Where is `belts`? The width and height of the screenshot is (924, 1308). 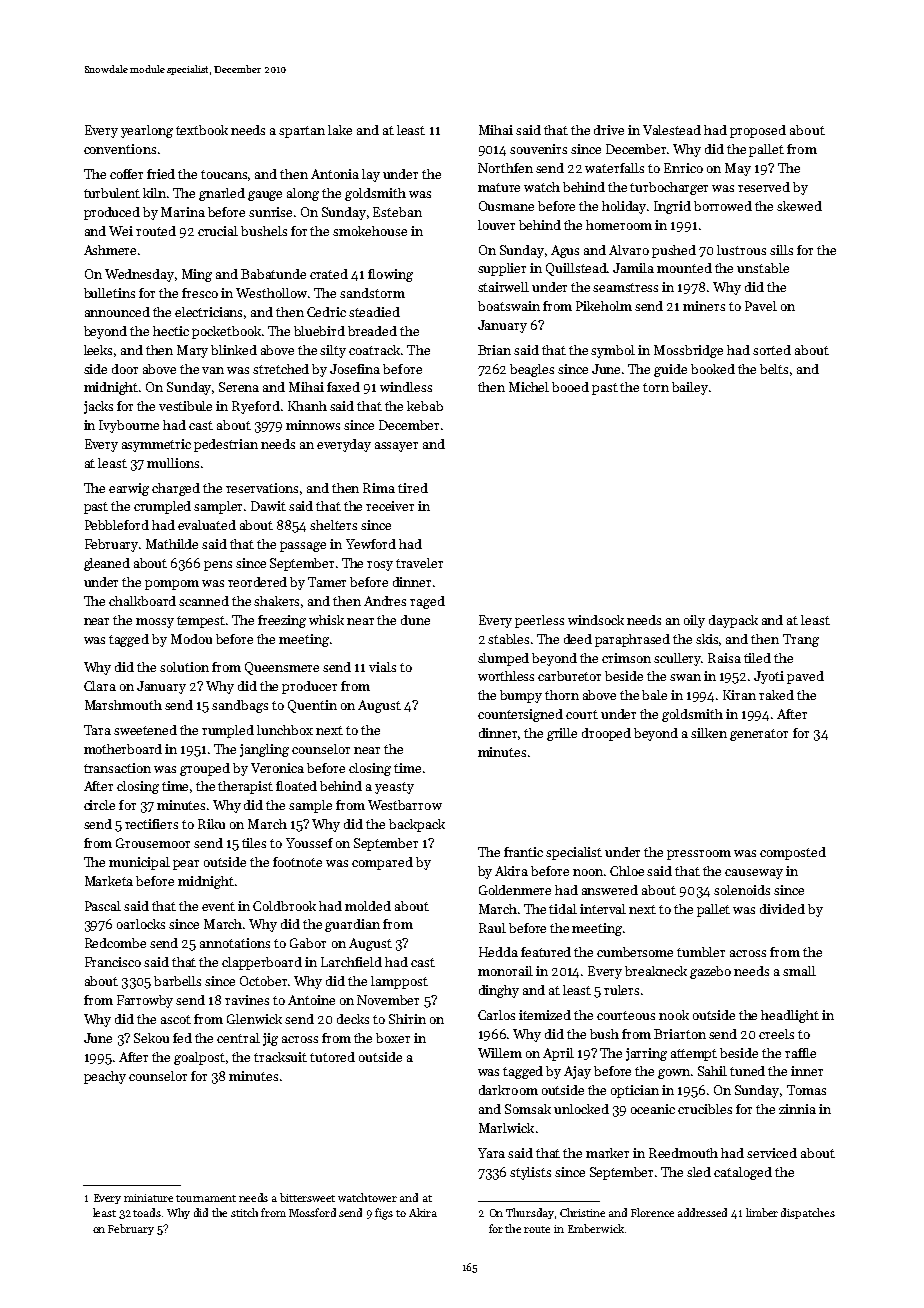
belts is located at coordinates (774, 369).
